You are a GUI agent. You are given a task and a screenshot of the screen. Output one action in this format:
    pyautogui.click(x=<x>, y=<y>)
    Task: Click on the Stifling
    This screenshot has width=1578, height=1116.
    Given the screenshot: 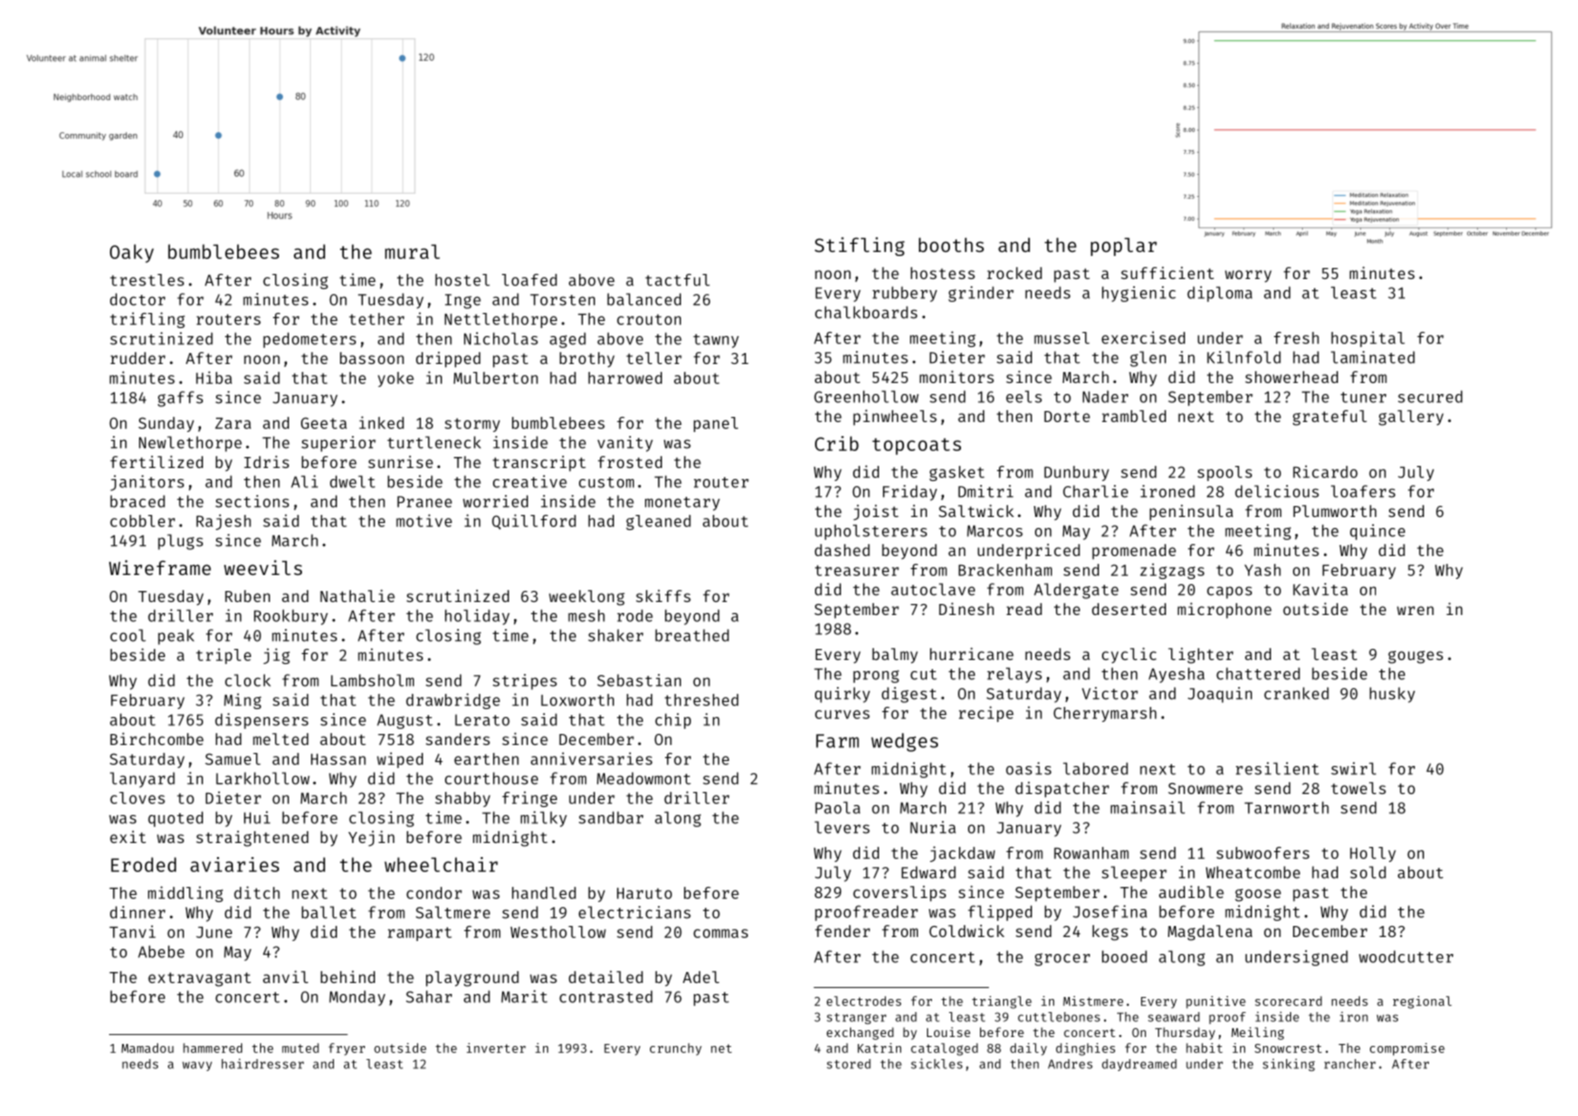 What is the action you would take?
    pyautogui.click(x=860, y=246)
